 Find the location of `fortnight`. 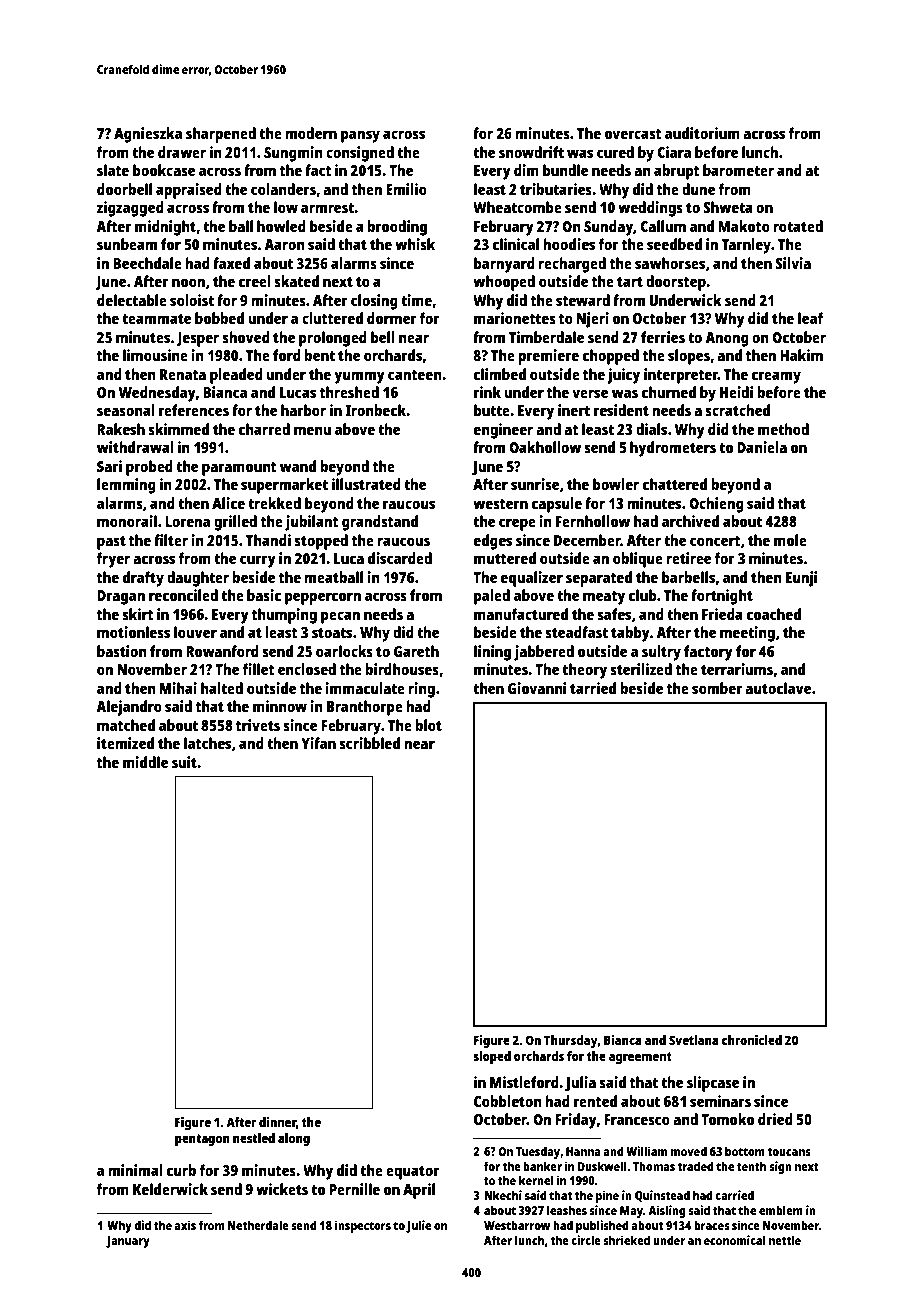

fortnight is located at coordinates (722, 597).
